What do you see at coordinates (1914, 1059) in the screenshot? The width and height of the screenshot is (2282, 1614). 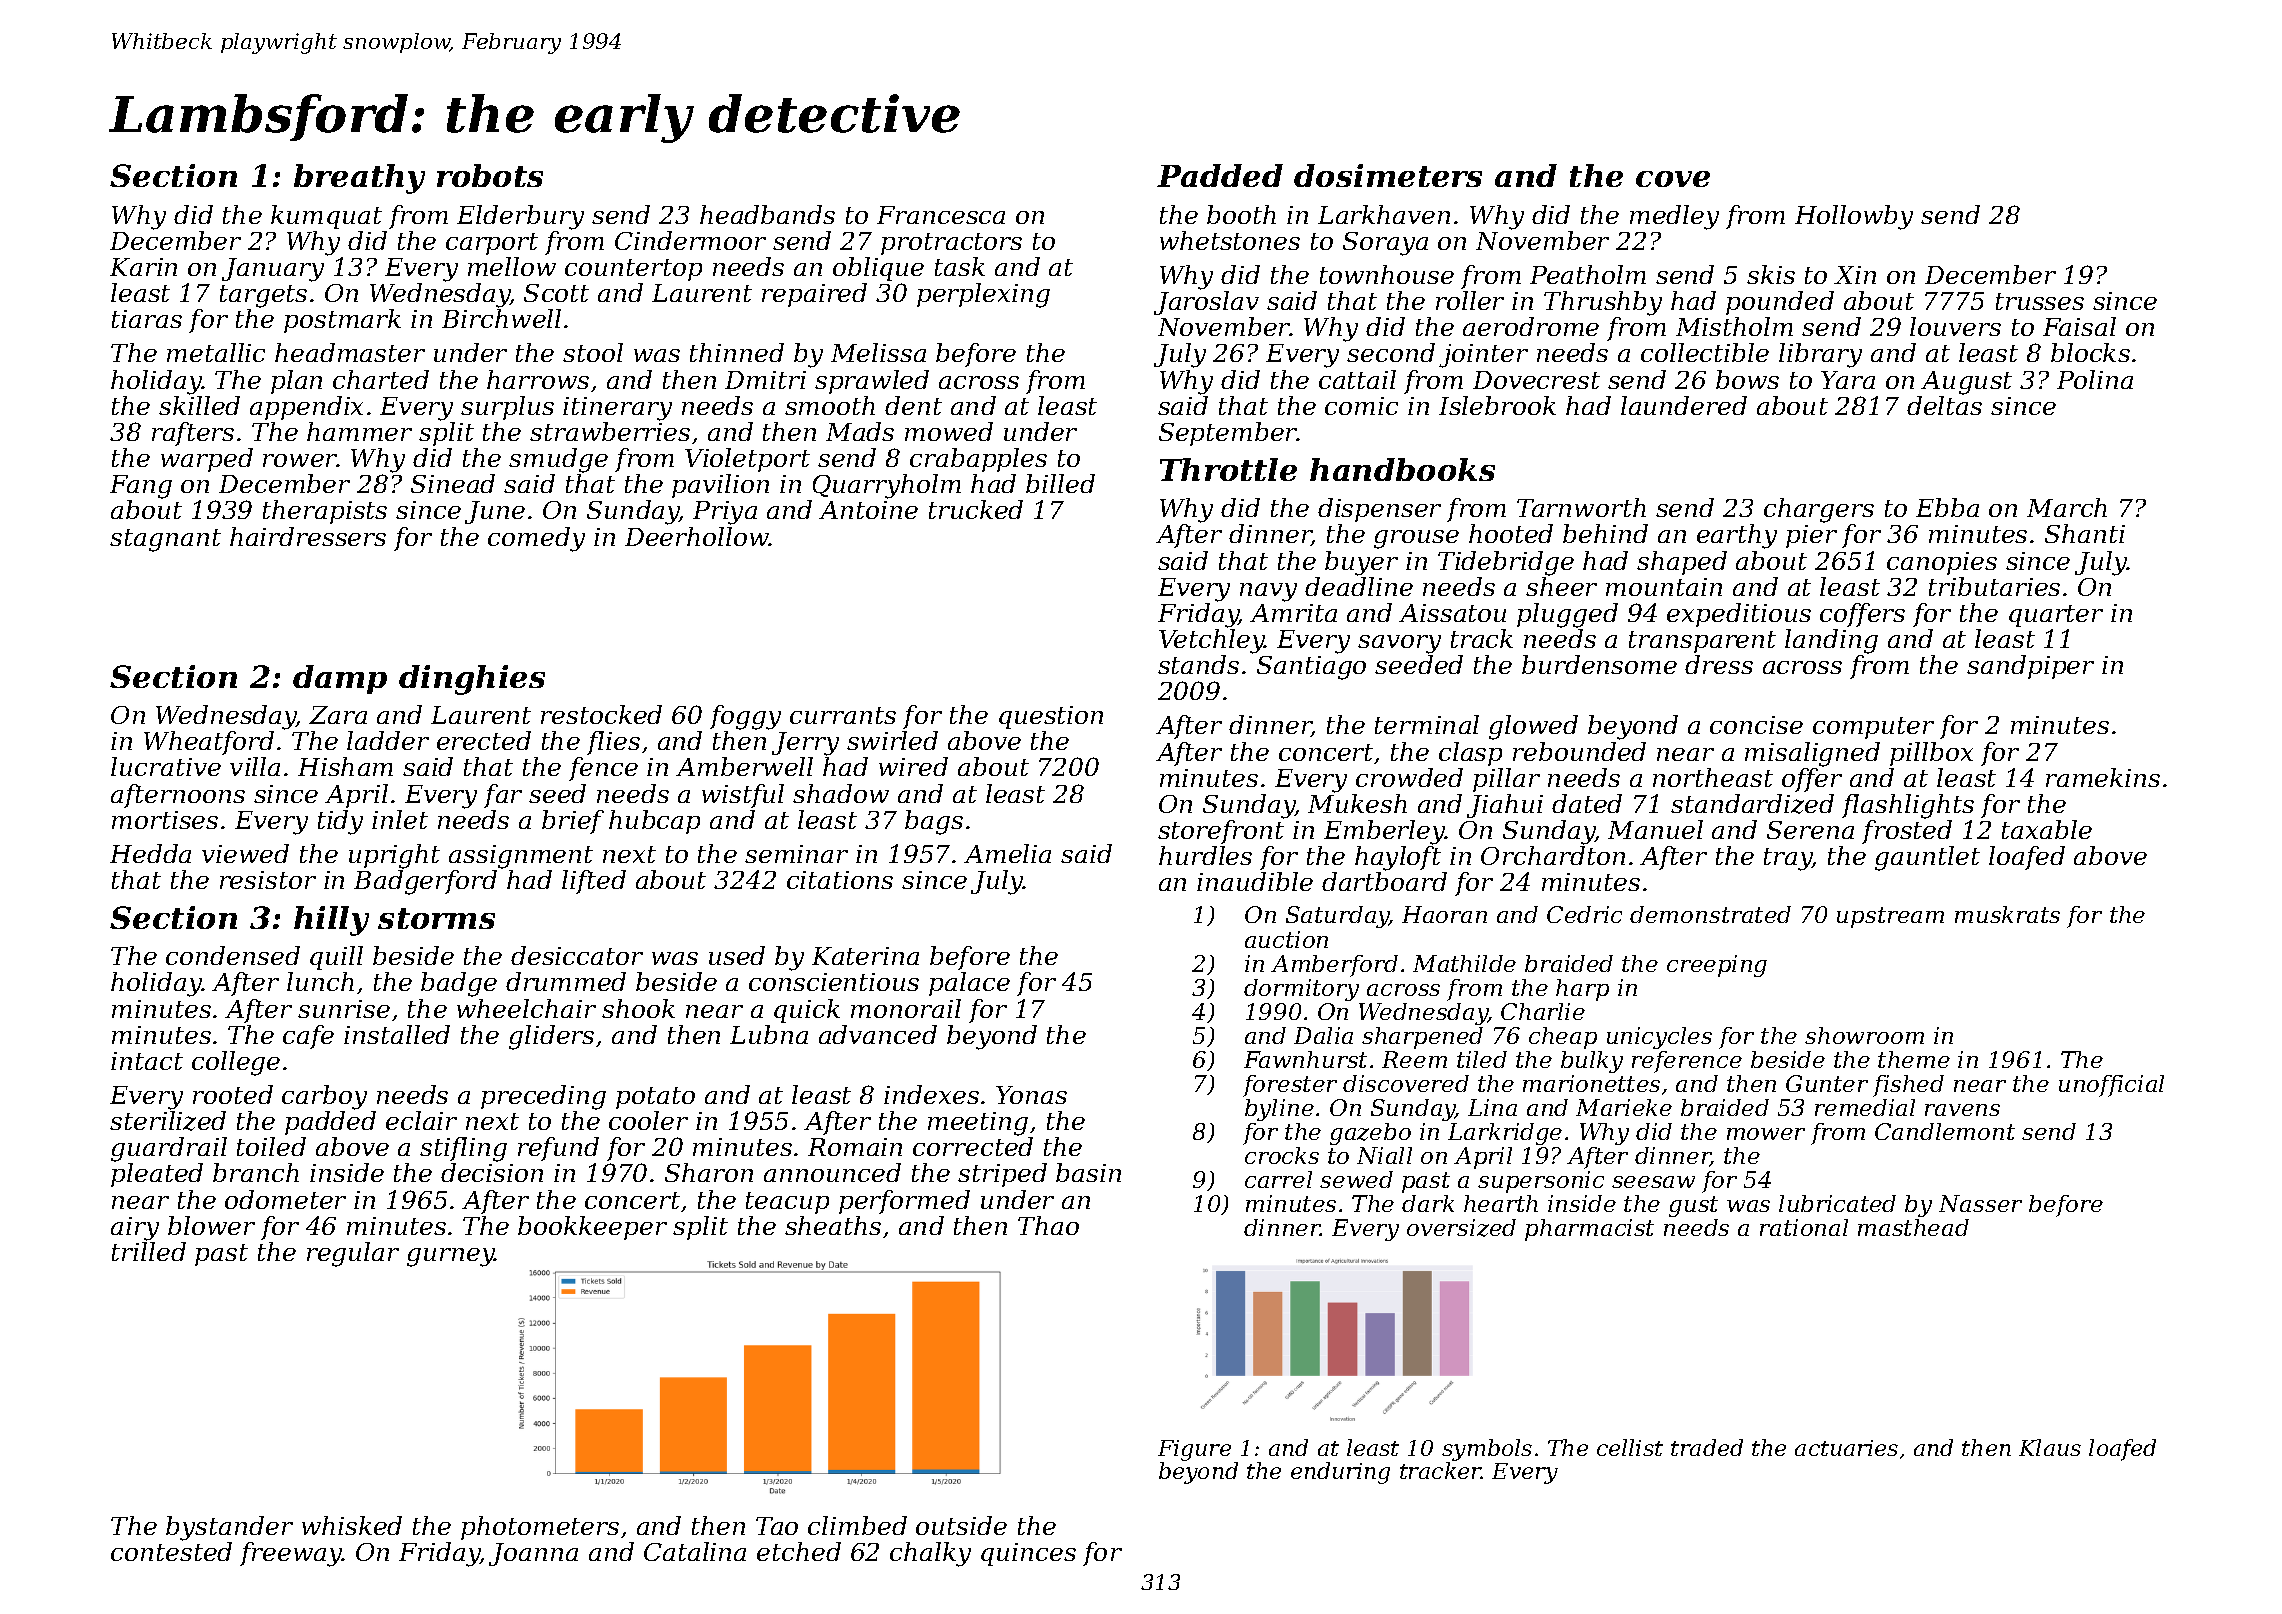 I see `theme` at bounding box center [1914, 1059].
